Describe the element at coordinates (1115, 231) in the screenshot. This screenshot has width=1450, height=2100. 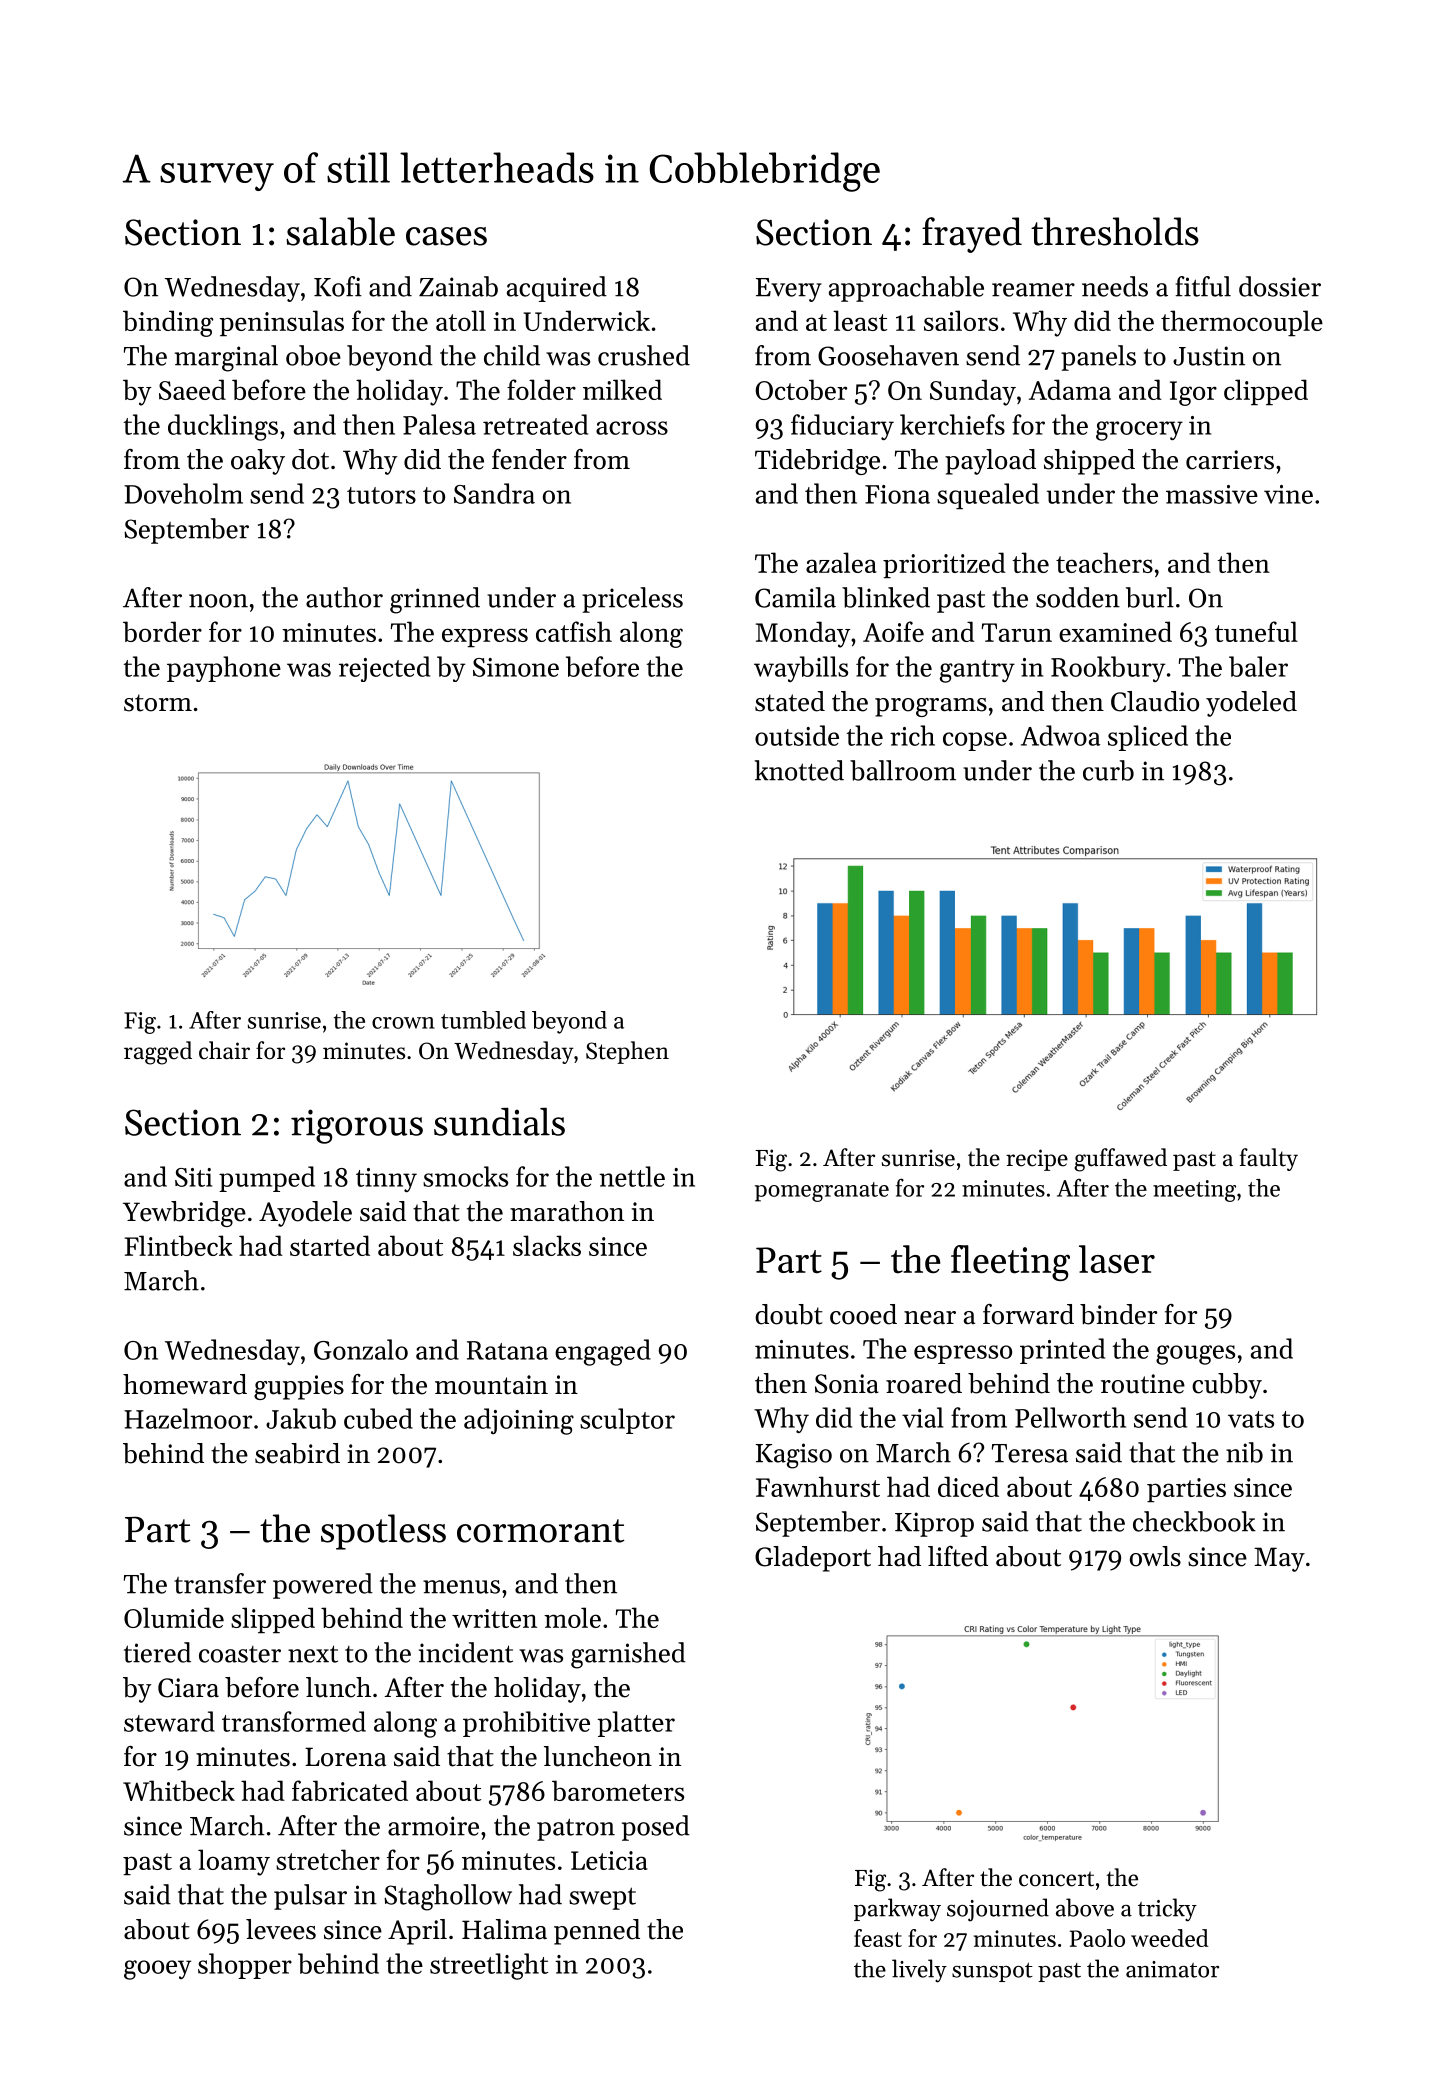
I see `thresholds` at that location.
